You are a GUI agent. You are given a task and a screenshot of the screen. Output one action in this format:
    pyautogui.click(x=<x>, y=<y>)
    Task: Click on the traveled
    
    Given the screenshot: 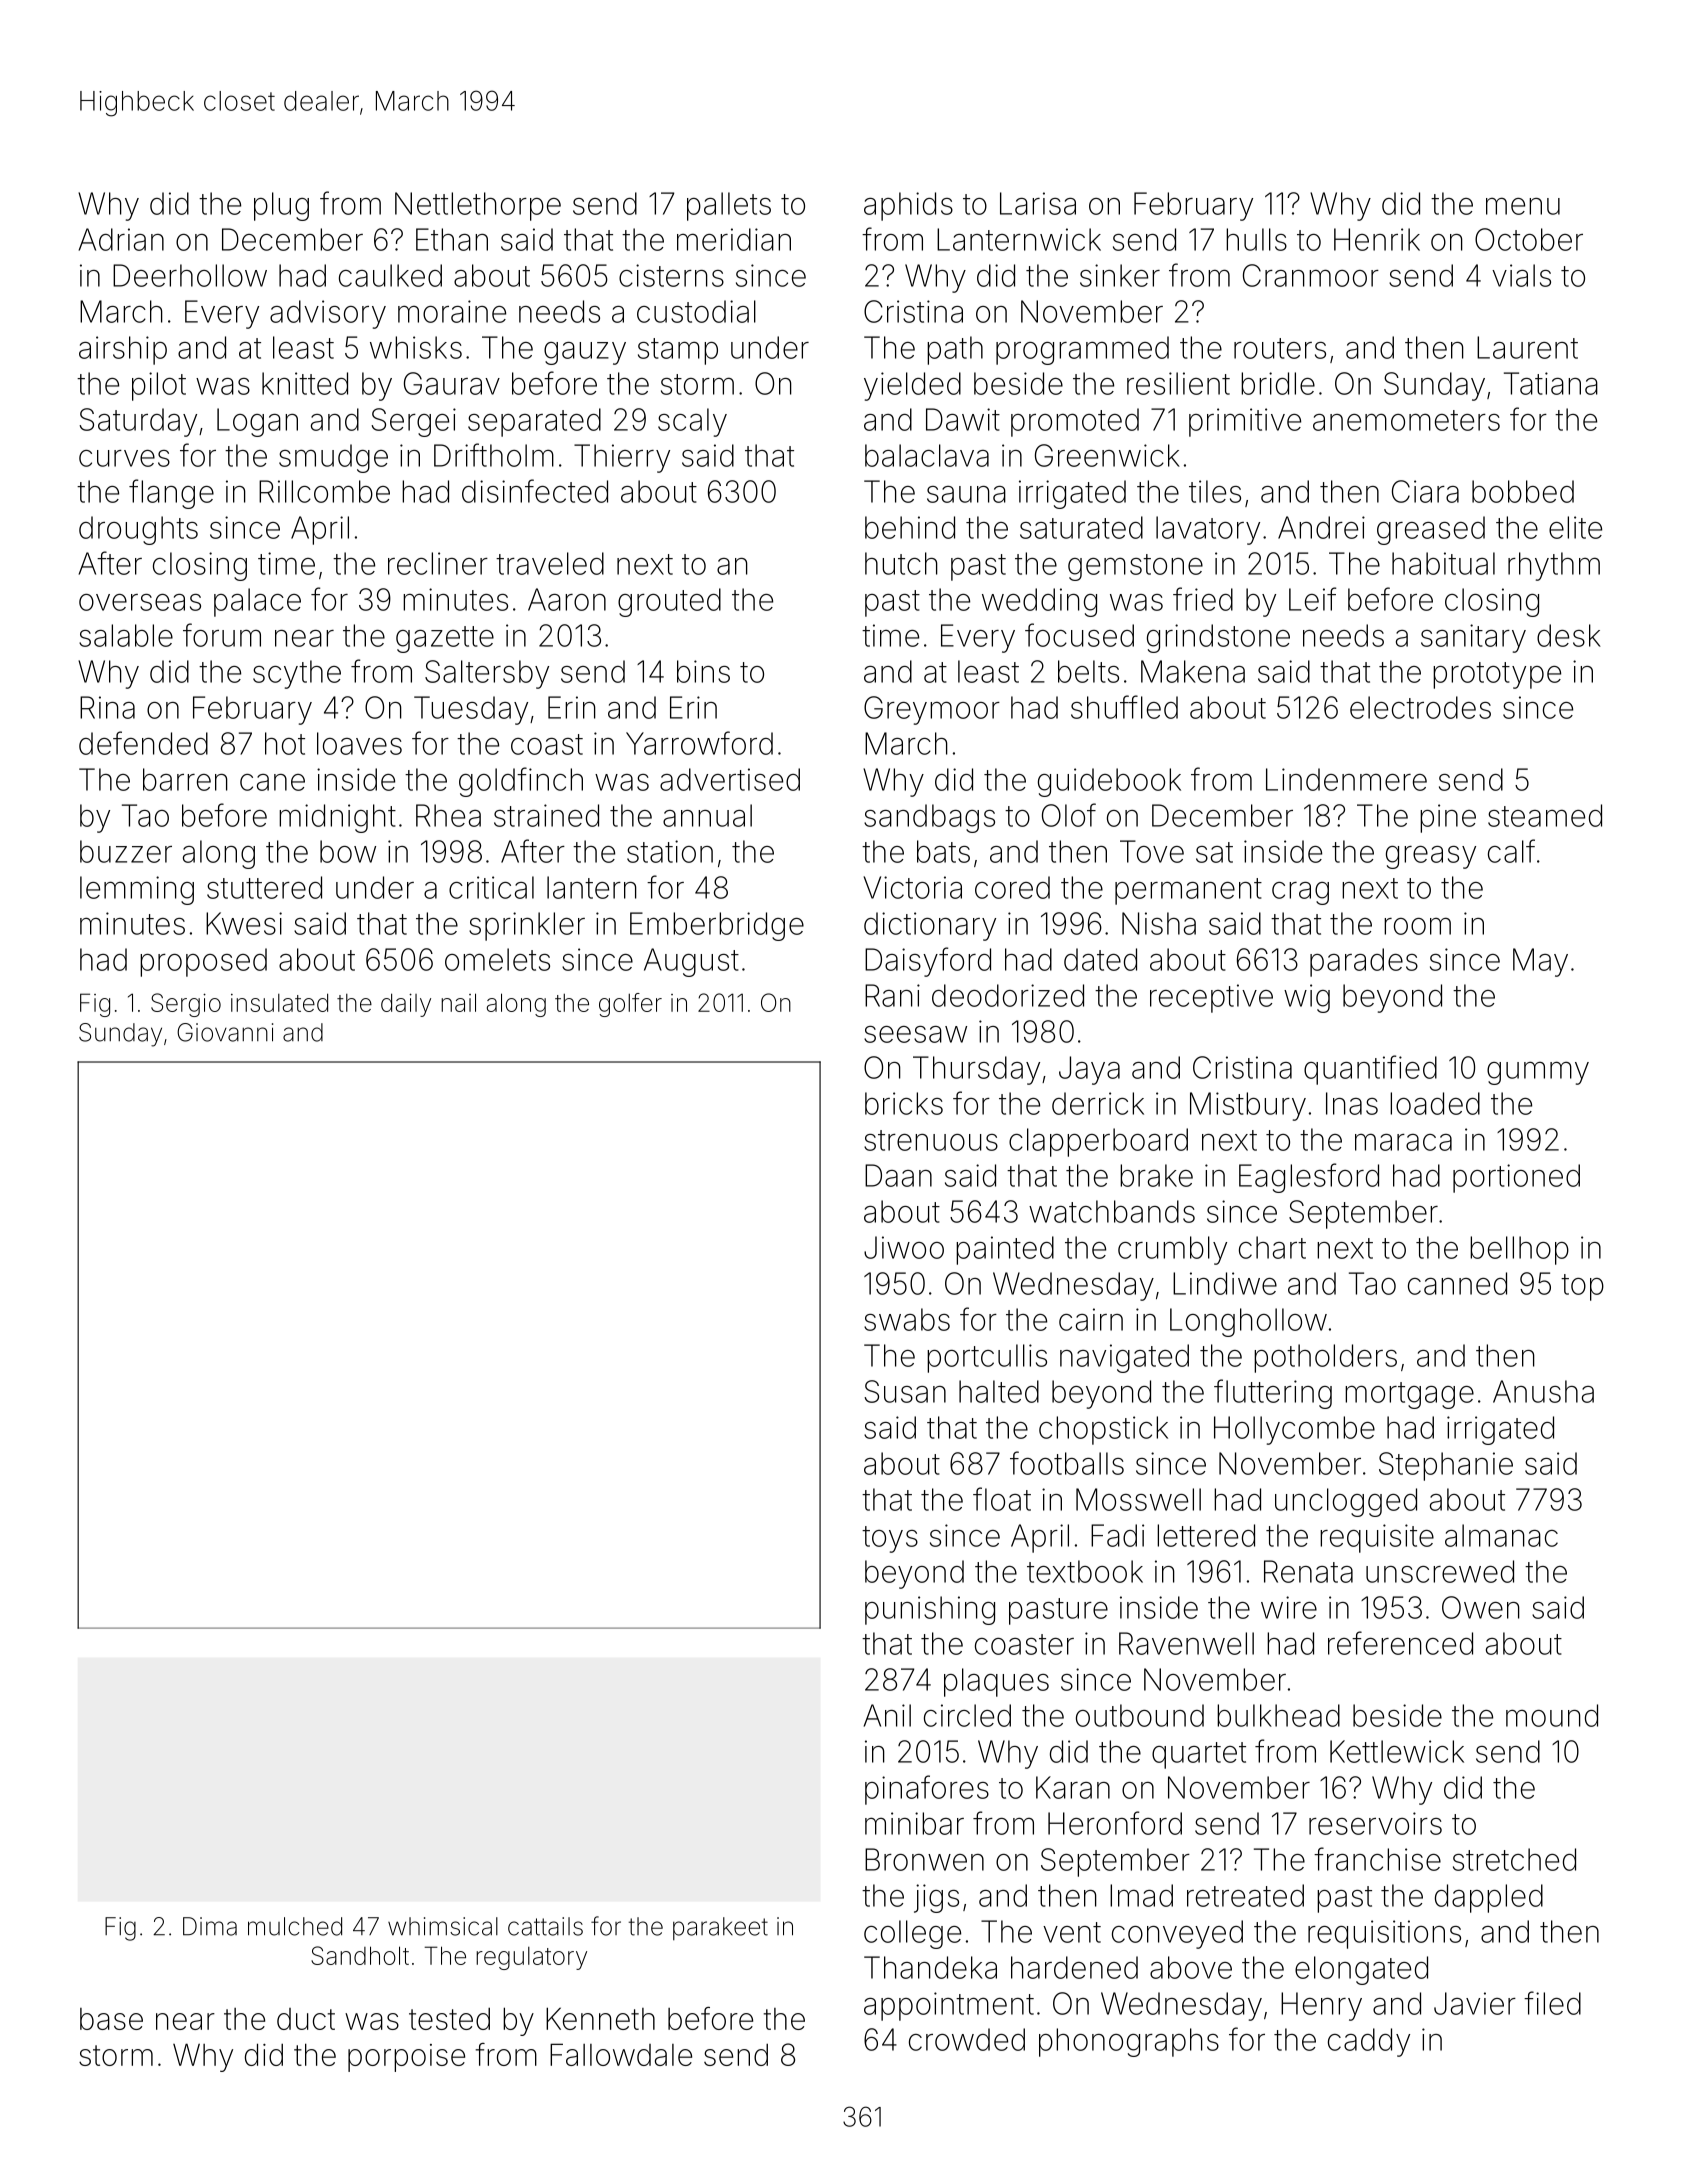 What is the action you would take?
    pyautogui.click(x=550, y=563)
